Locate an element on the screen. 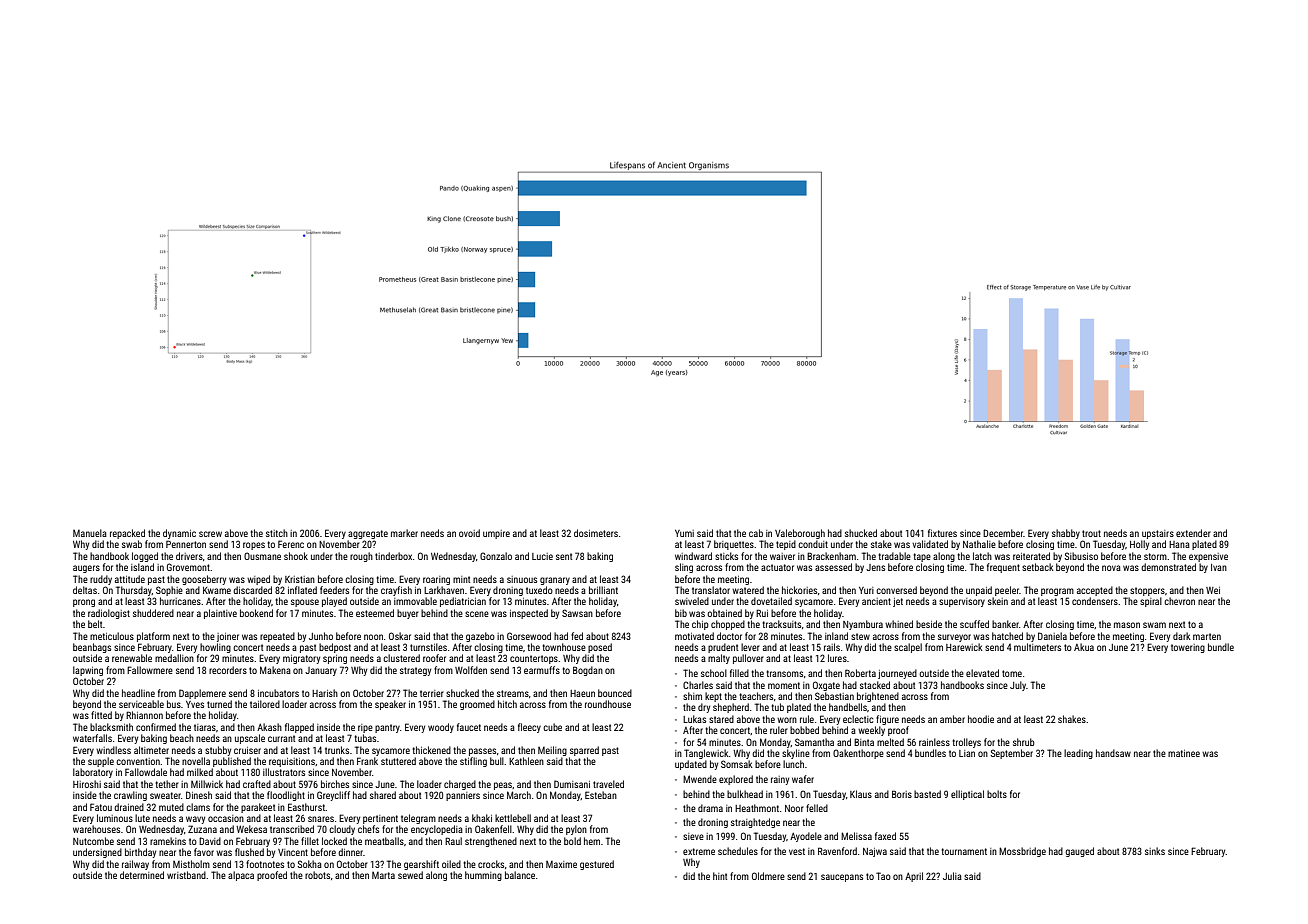 This screenshot has height=924, width=1308. turned is located at coordinates (219, 704).
